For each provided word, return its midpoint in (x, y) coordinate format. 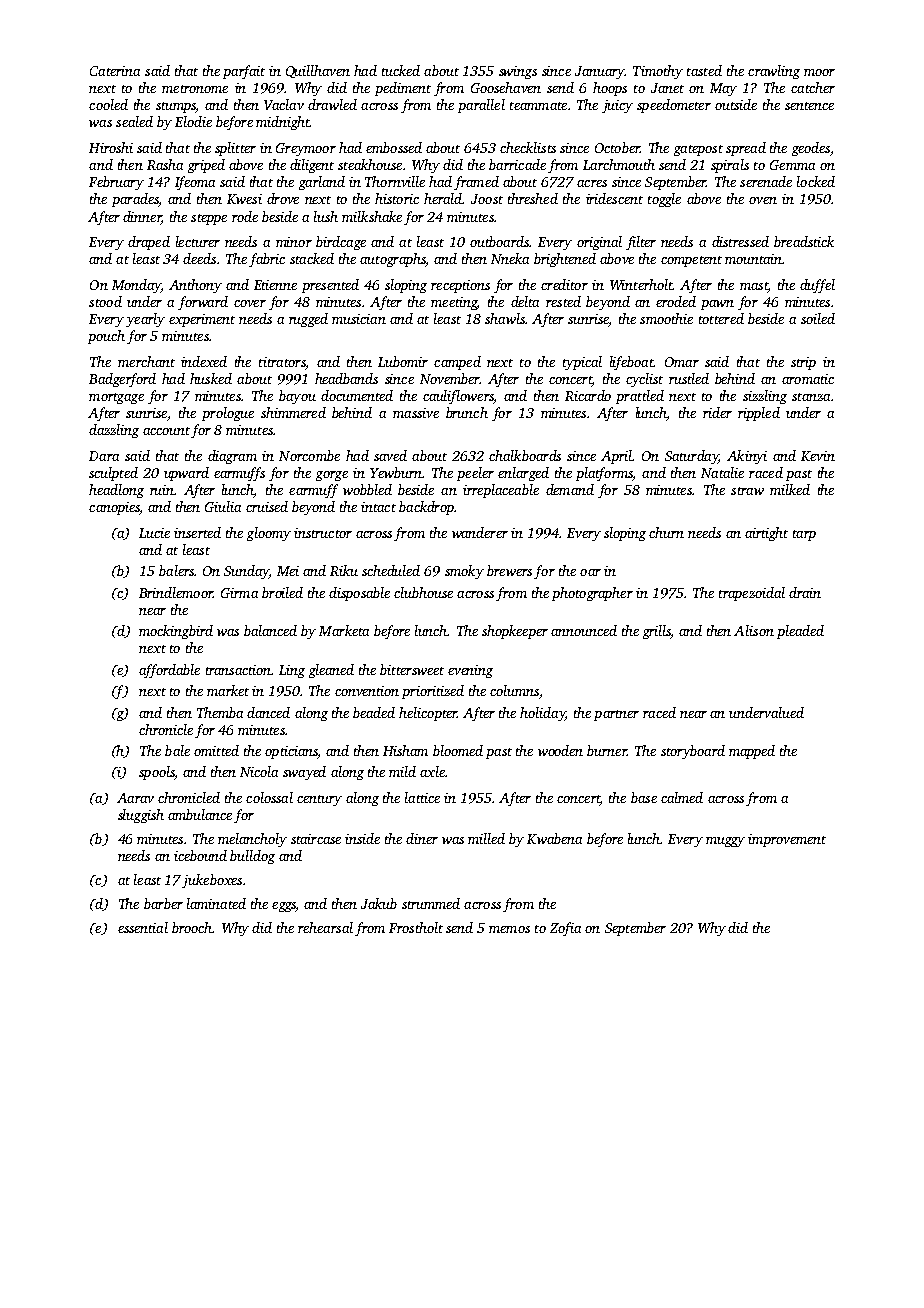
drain (805, 592)
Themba (220, 712)
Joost (487, 199)
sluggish (141, 816)
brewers (509, 570)
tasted (704, 70)
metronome (195, 89)
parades (135, 200)
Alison (754, 630)
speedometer (674, 106)
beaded (374, 712)
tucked (401, 70)
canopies (114, 508)
